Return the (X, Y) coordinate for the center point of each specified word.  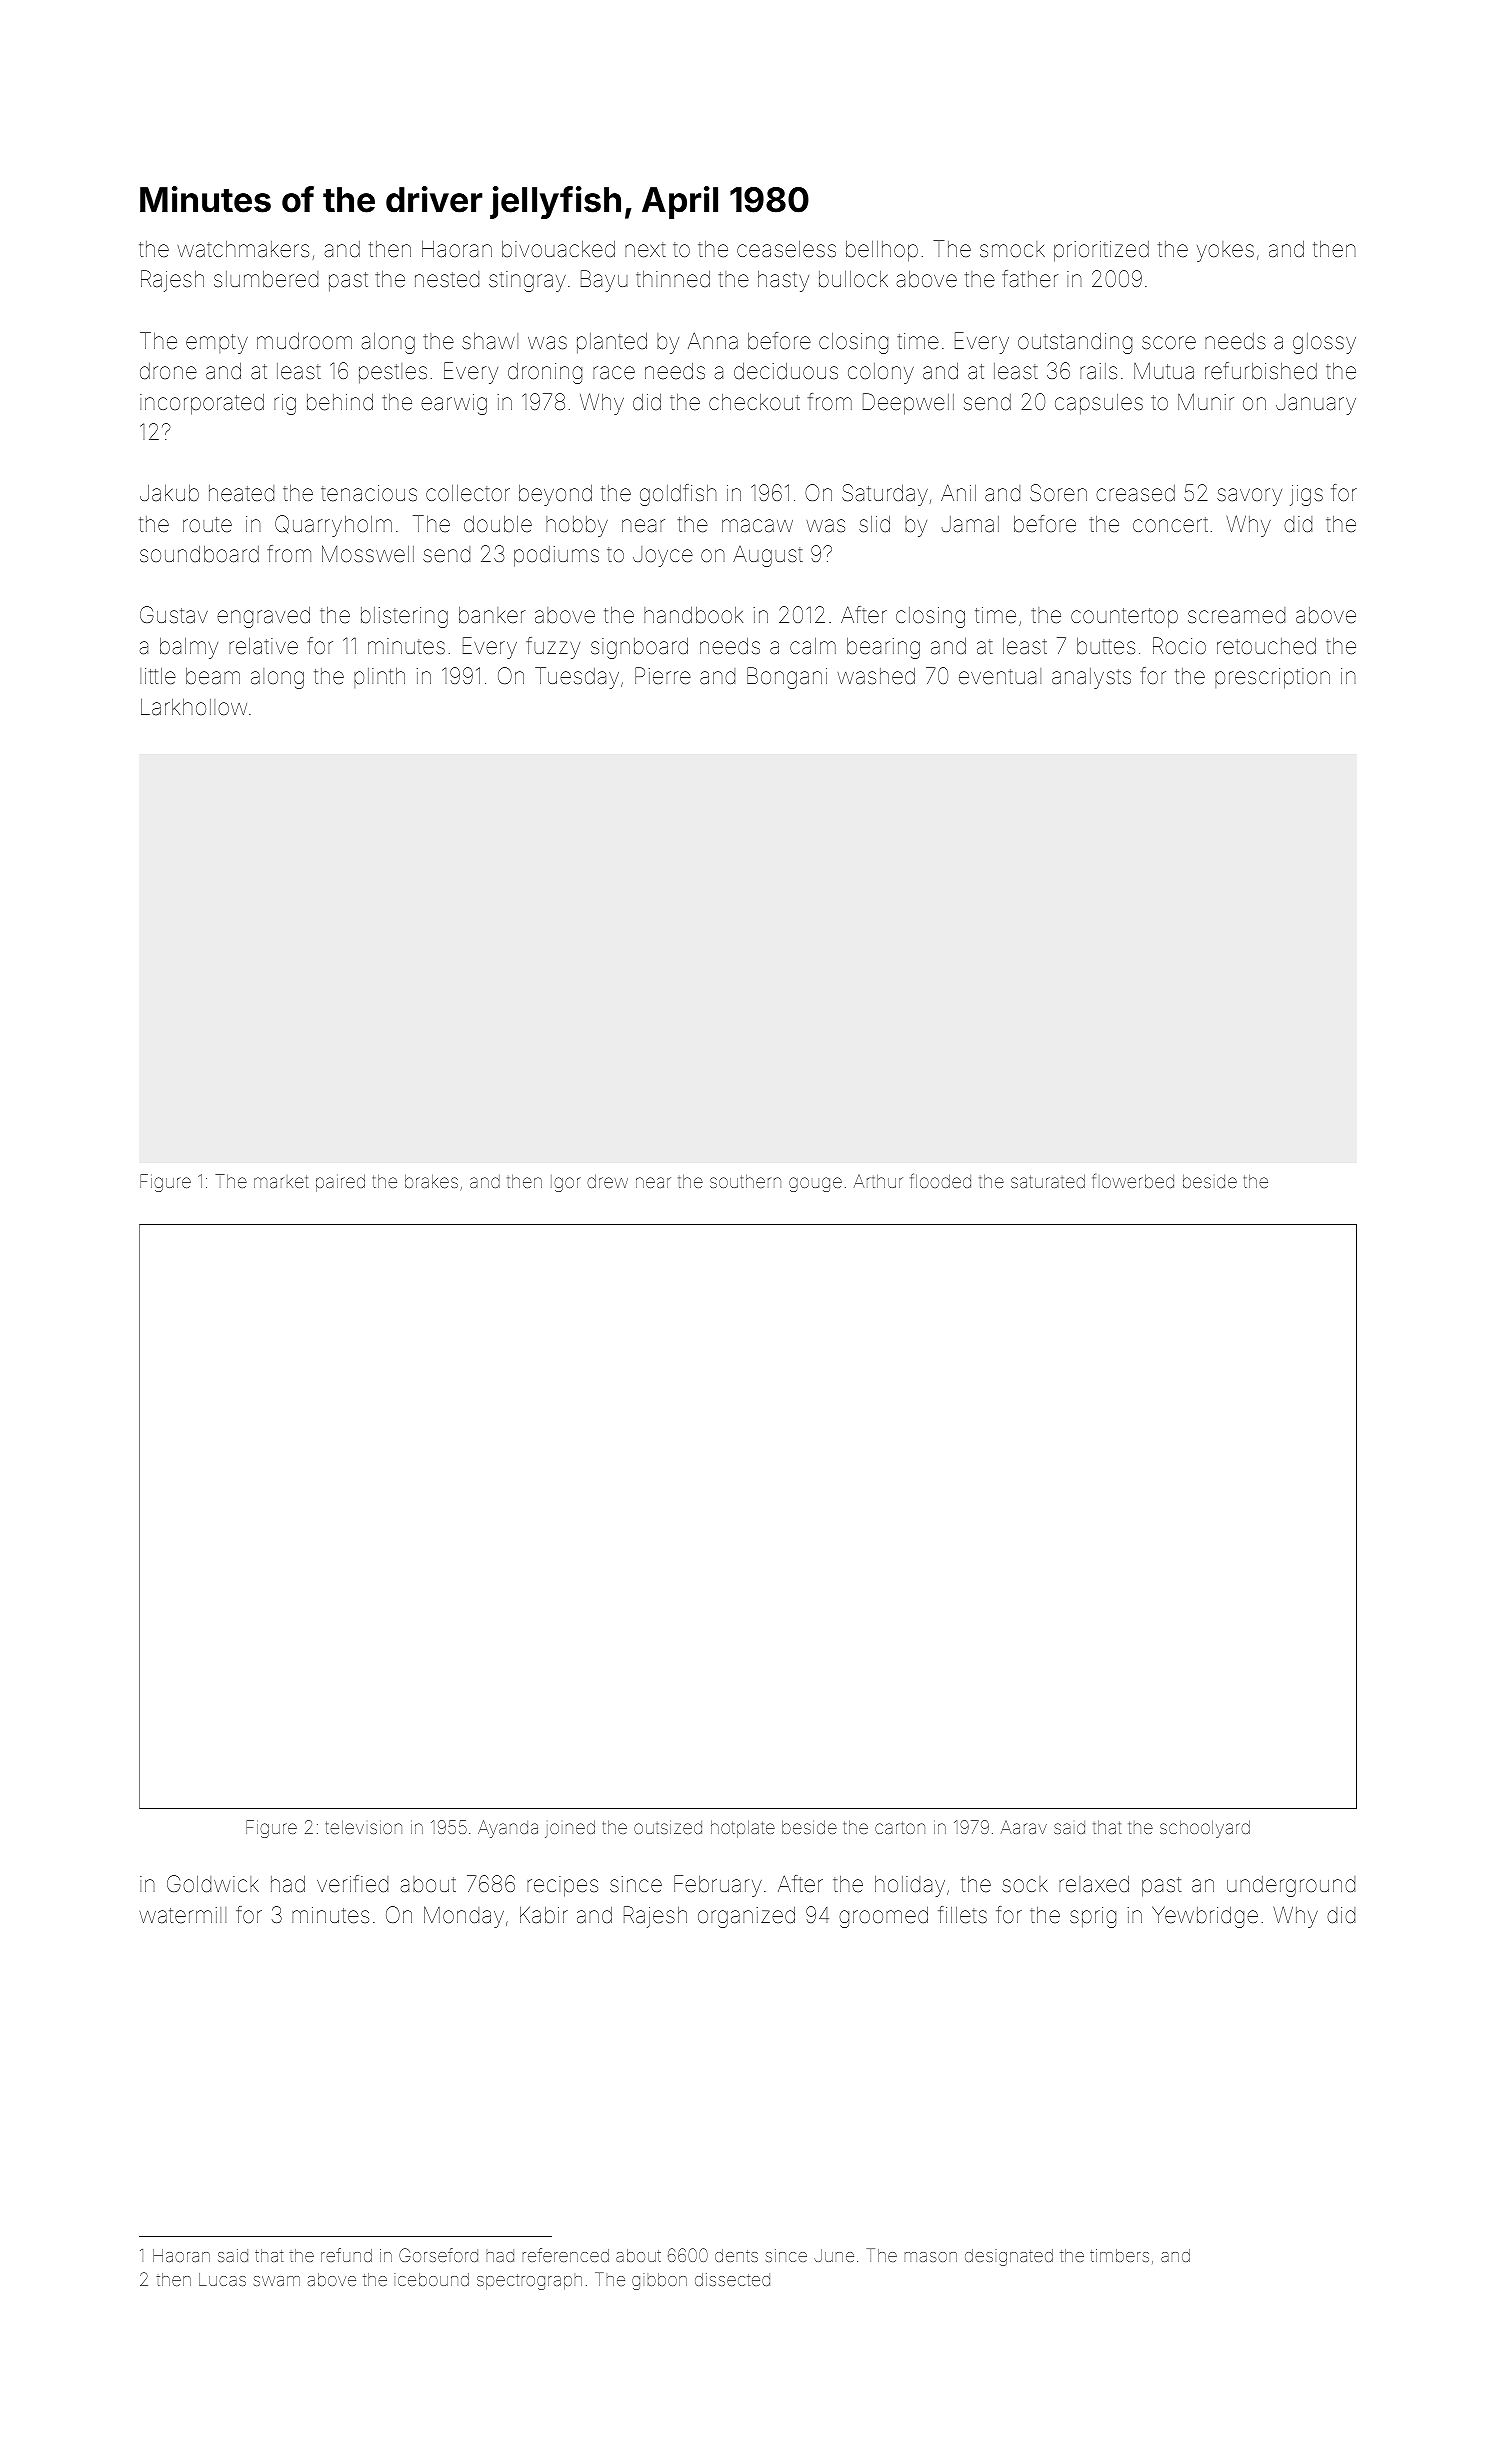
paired (340, 1183)
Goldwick (213, 1884)
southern (745, 1181)
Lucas (222, 2279)
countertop (1124, 618)
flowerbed (1133, 1181)
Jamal (970, 524)
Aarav (1024, 1827)
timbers (1119, 2255)
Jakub (169, 493)
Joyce (663, 556)
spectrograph (529, 2282)
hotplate (743, 1829)
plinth (379, 678)
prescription (1272, 678)
